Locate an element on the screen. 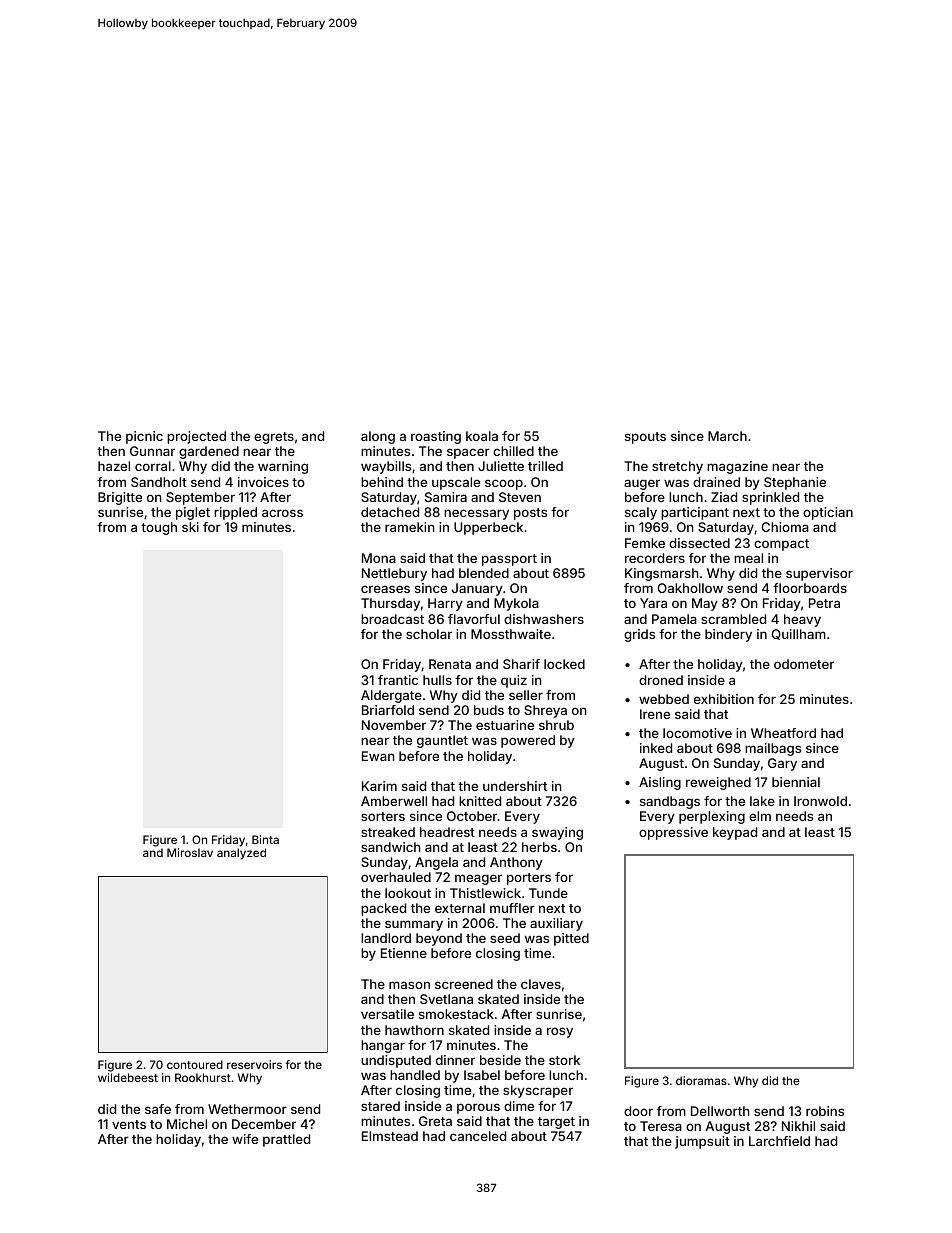 The height and width of the screenshot is (1233, 952). Brigitte is located at coordinates (120, 498).
